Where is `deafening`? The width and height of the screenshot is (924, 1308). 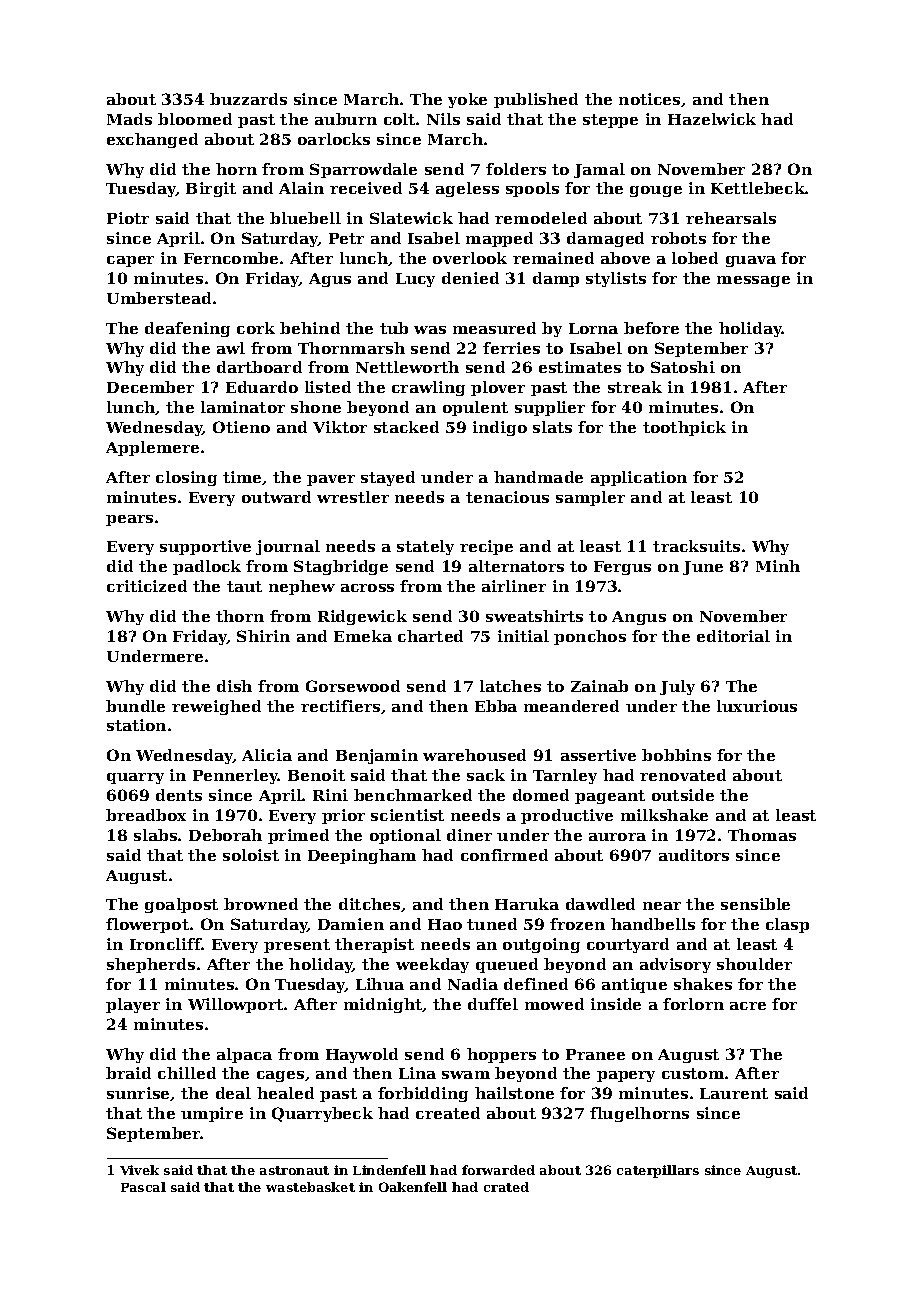 deafening is located at coordinates (187, 329).
